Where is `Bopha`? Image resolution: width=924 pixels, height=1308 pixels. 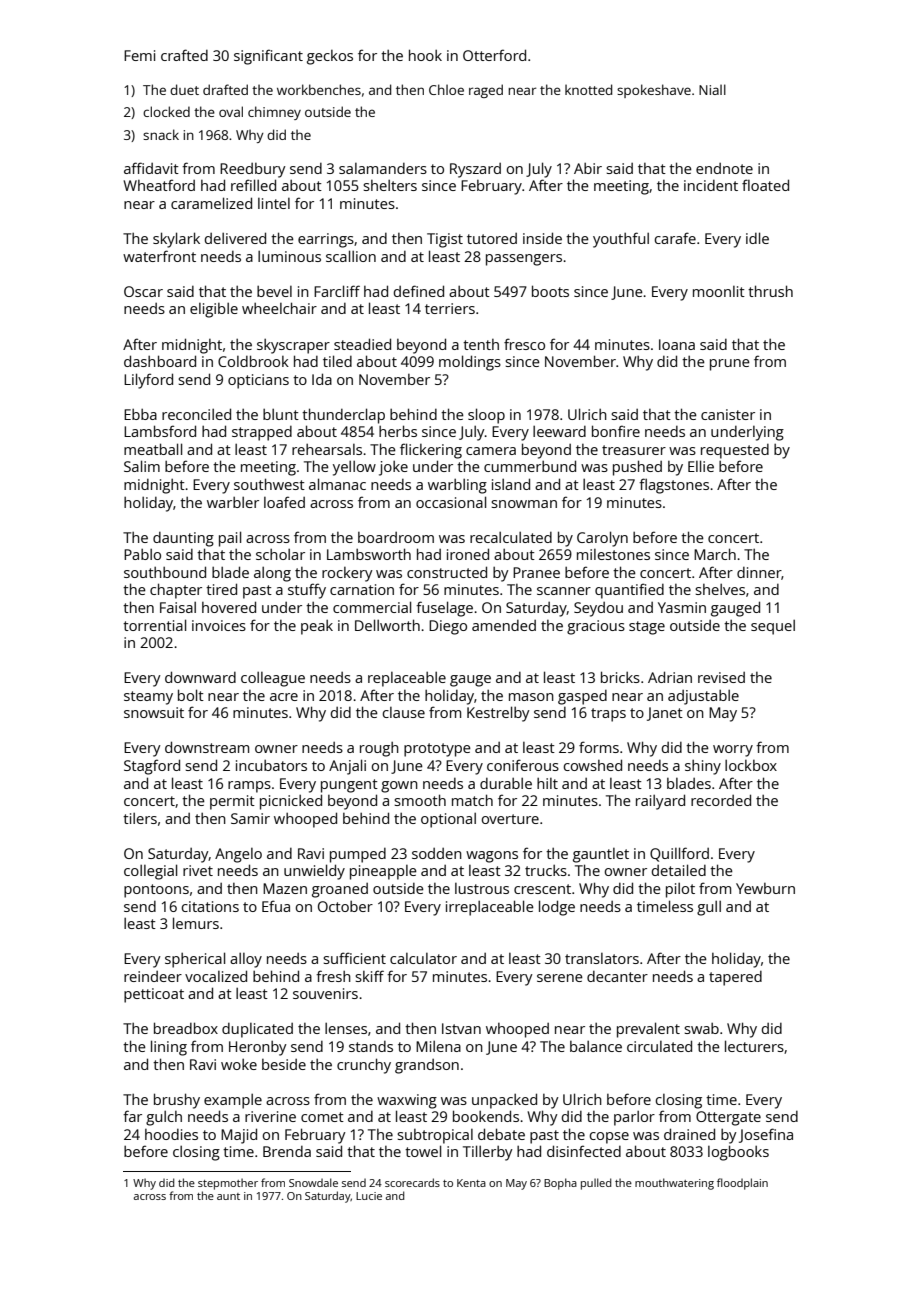 Bopha is located at coordinates (560, 1184).
